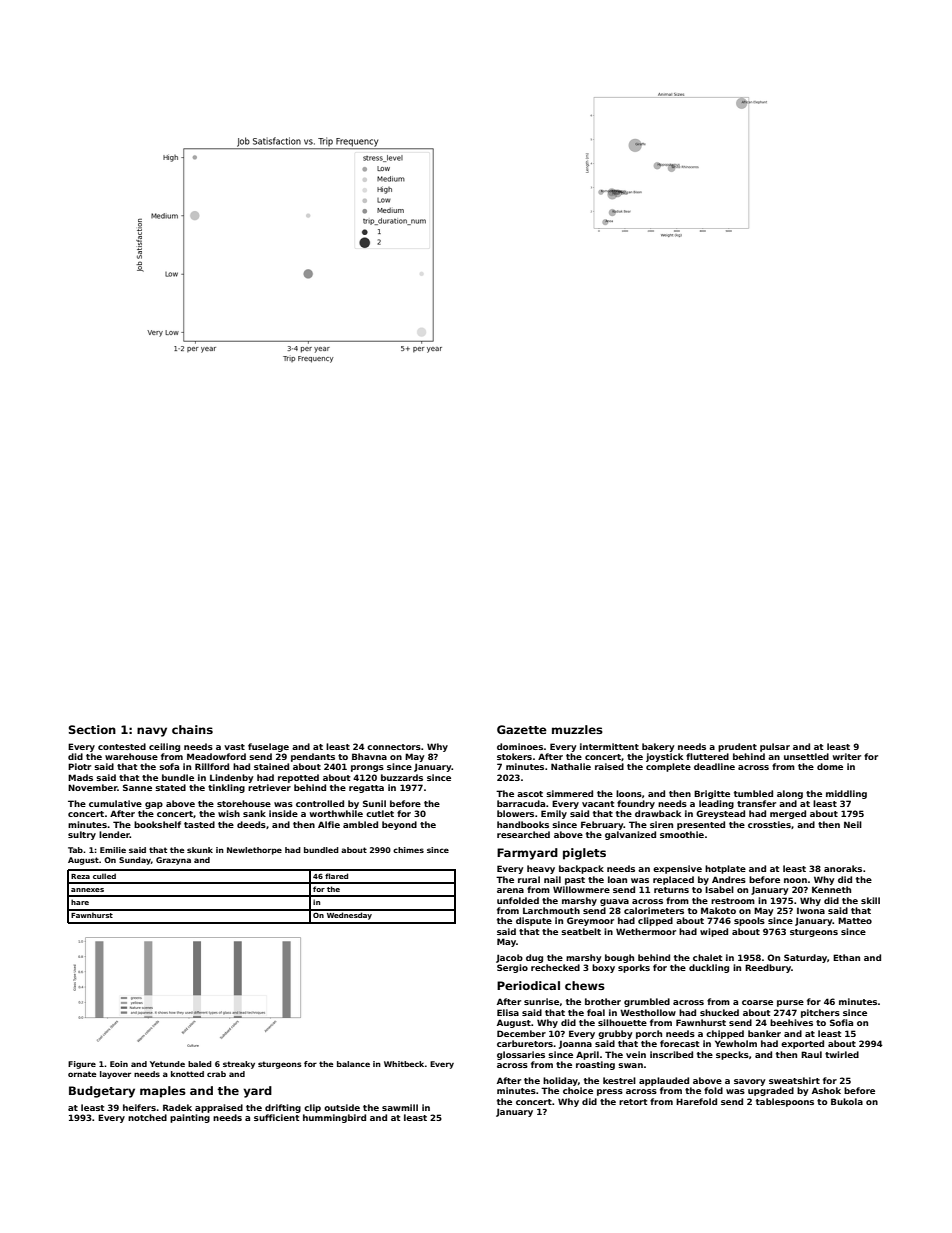 Image resolution: width=952 pixels, height=1233 pixels. Describe the element at coordinates (522, 729) in the document. I see `Gazette` at that location.
